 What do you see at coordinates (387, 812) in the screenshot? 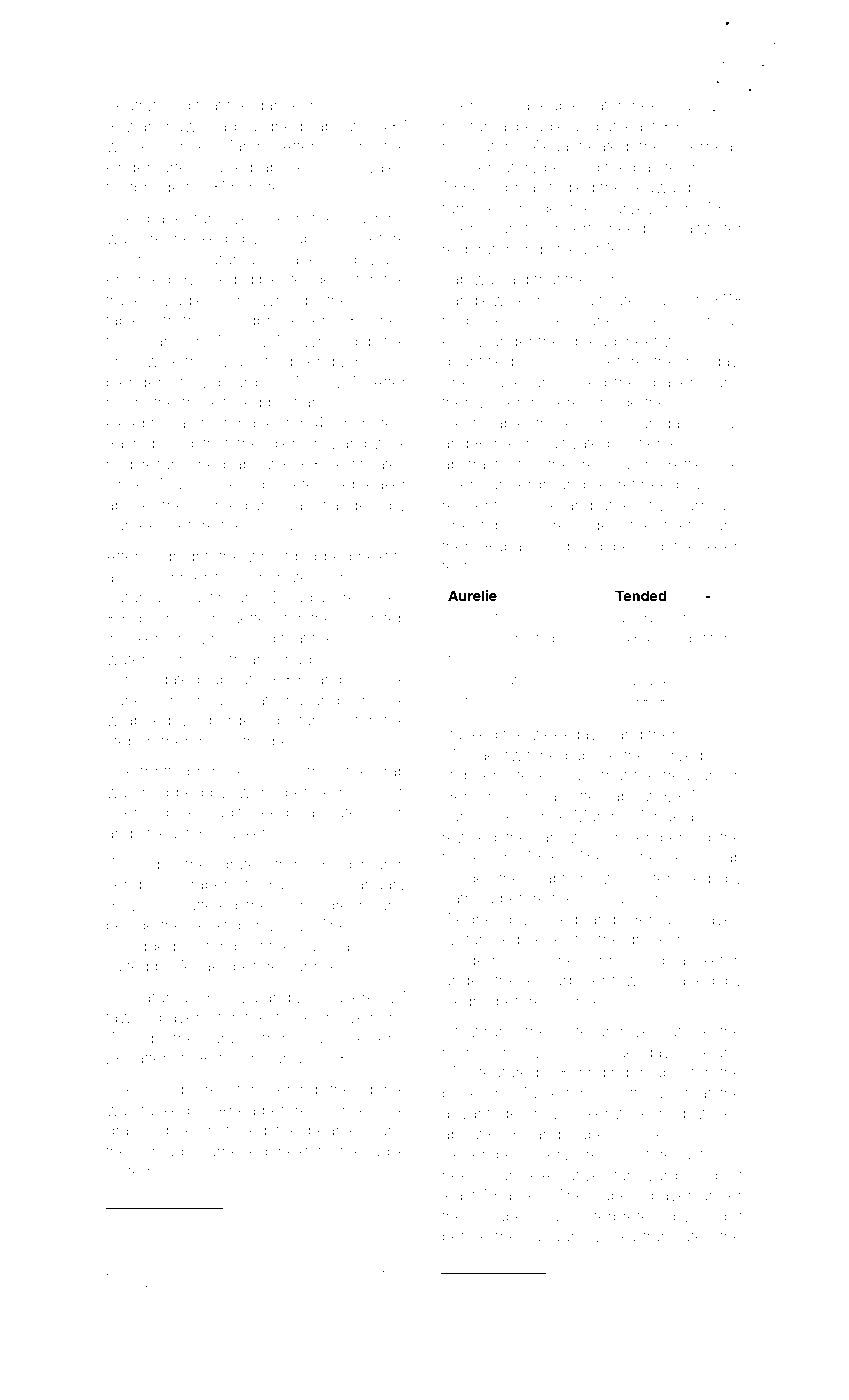
I see `salon` at bounding box center [387, 812].
